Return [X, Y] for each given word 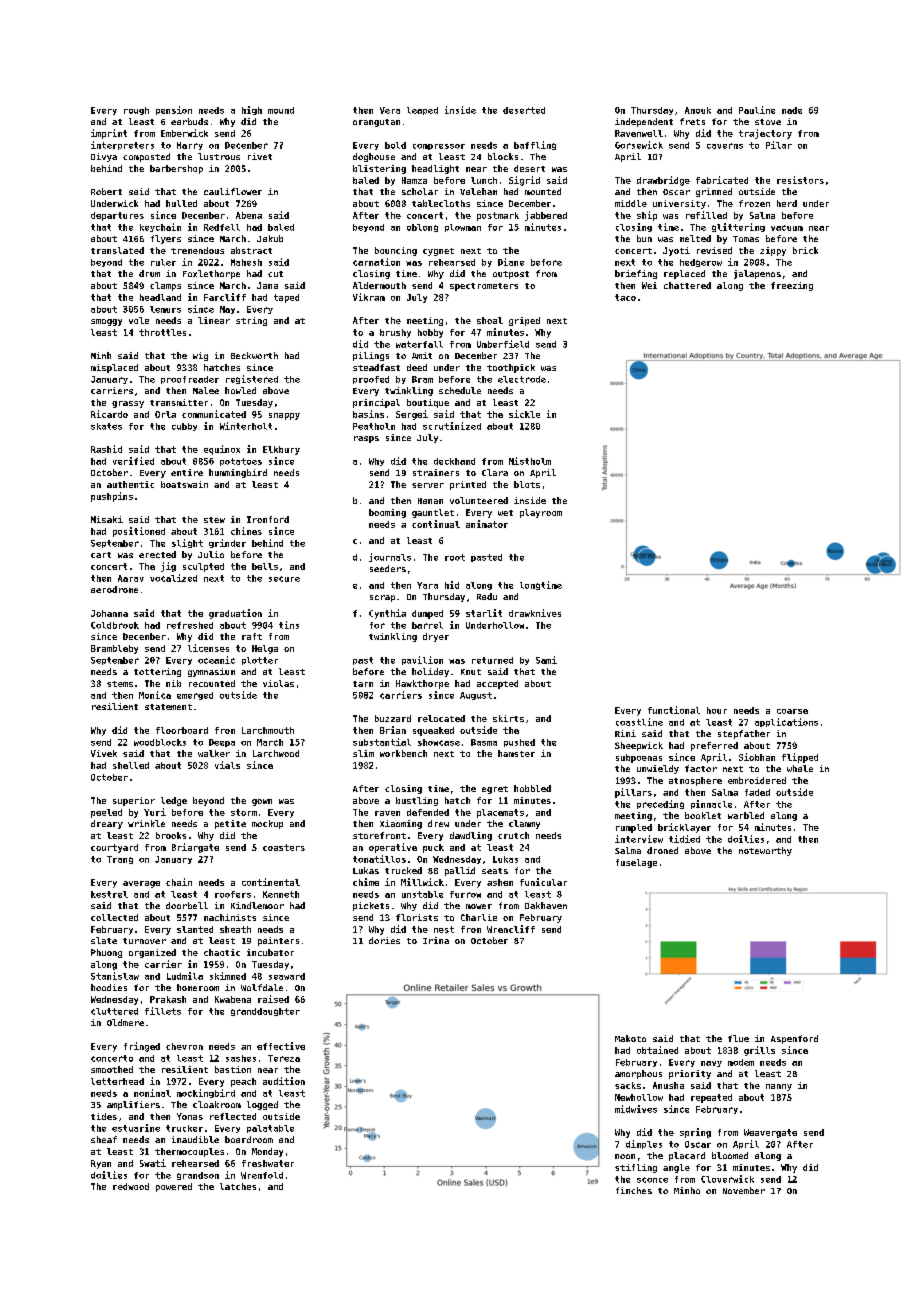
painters [278, 941]
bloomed [730, 1155]
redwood [131, 1186]
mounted [543, 191]
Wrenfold [262, 1175]
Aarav [131, 578]
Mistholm [530, 461]
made [792, 110]
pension [174, 110]
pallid [460, 871]
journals [390, 557]
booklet [703, 815]
